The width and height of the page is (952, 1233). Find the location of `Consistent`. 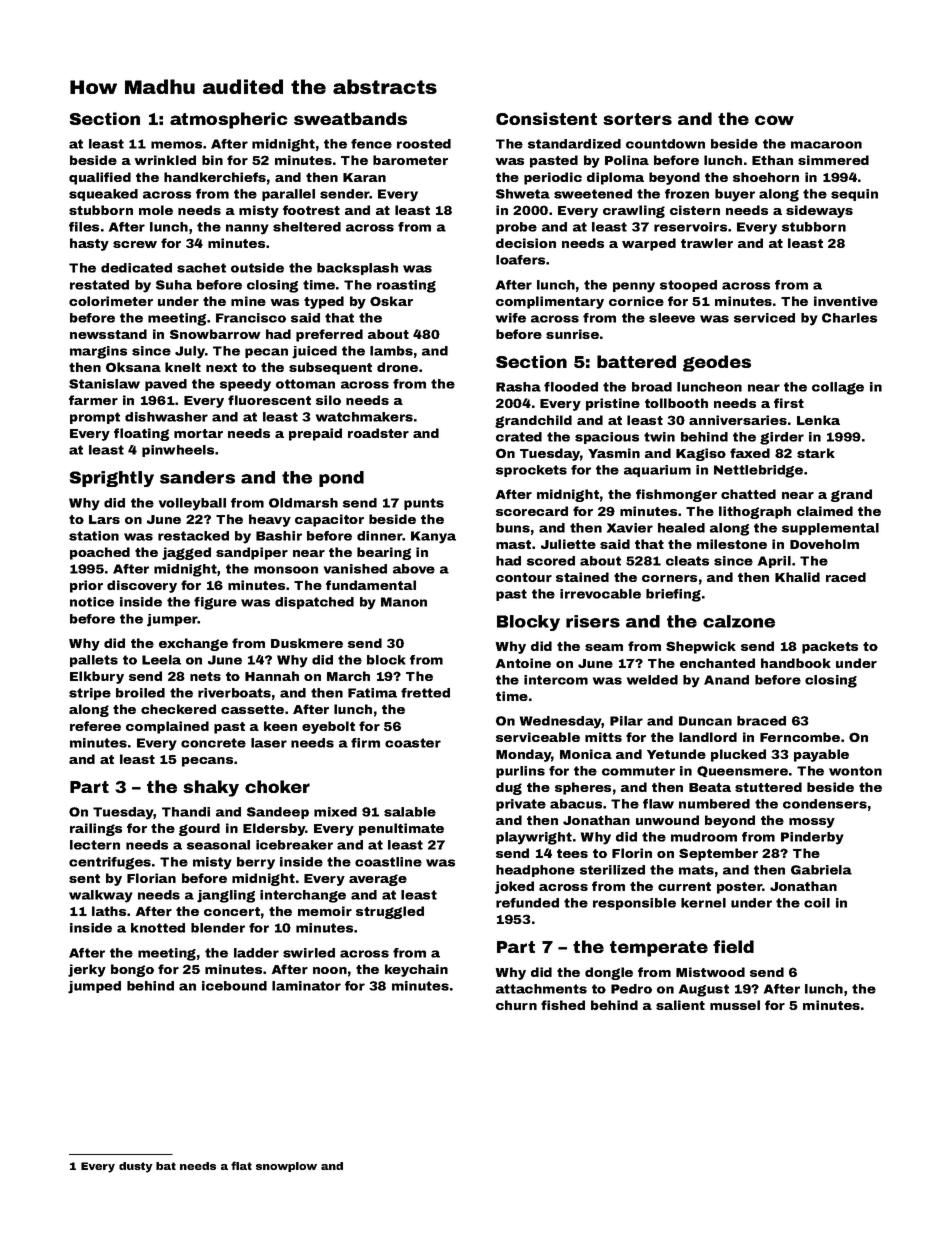

Consistent is located at coordinates (546, 118).
